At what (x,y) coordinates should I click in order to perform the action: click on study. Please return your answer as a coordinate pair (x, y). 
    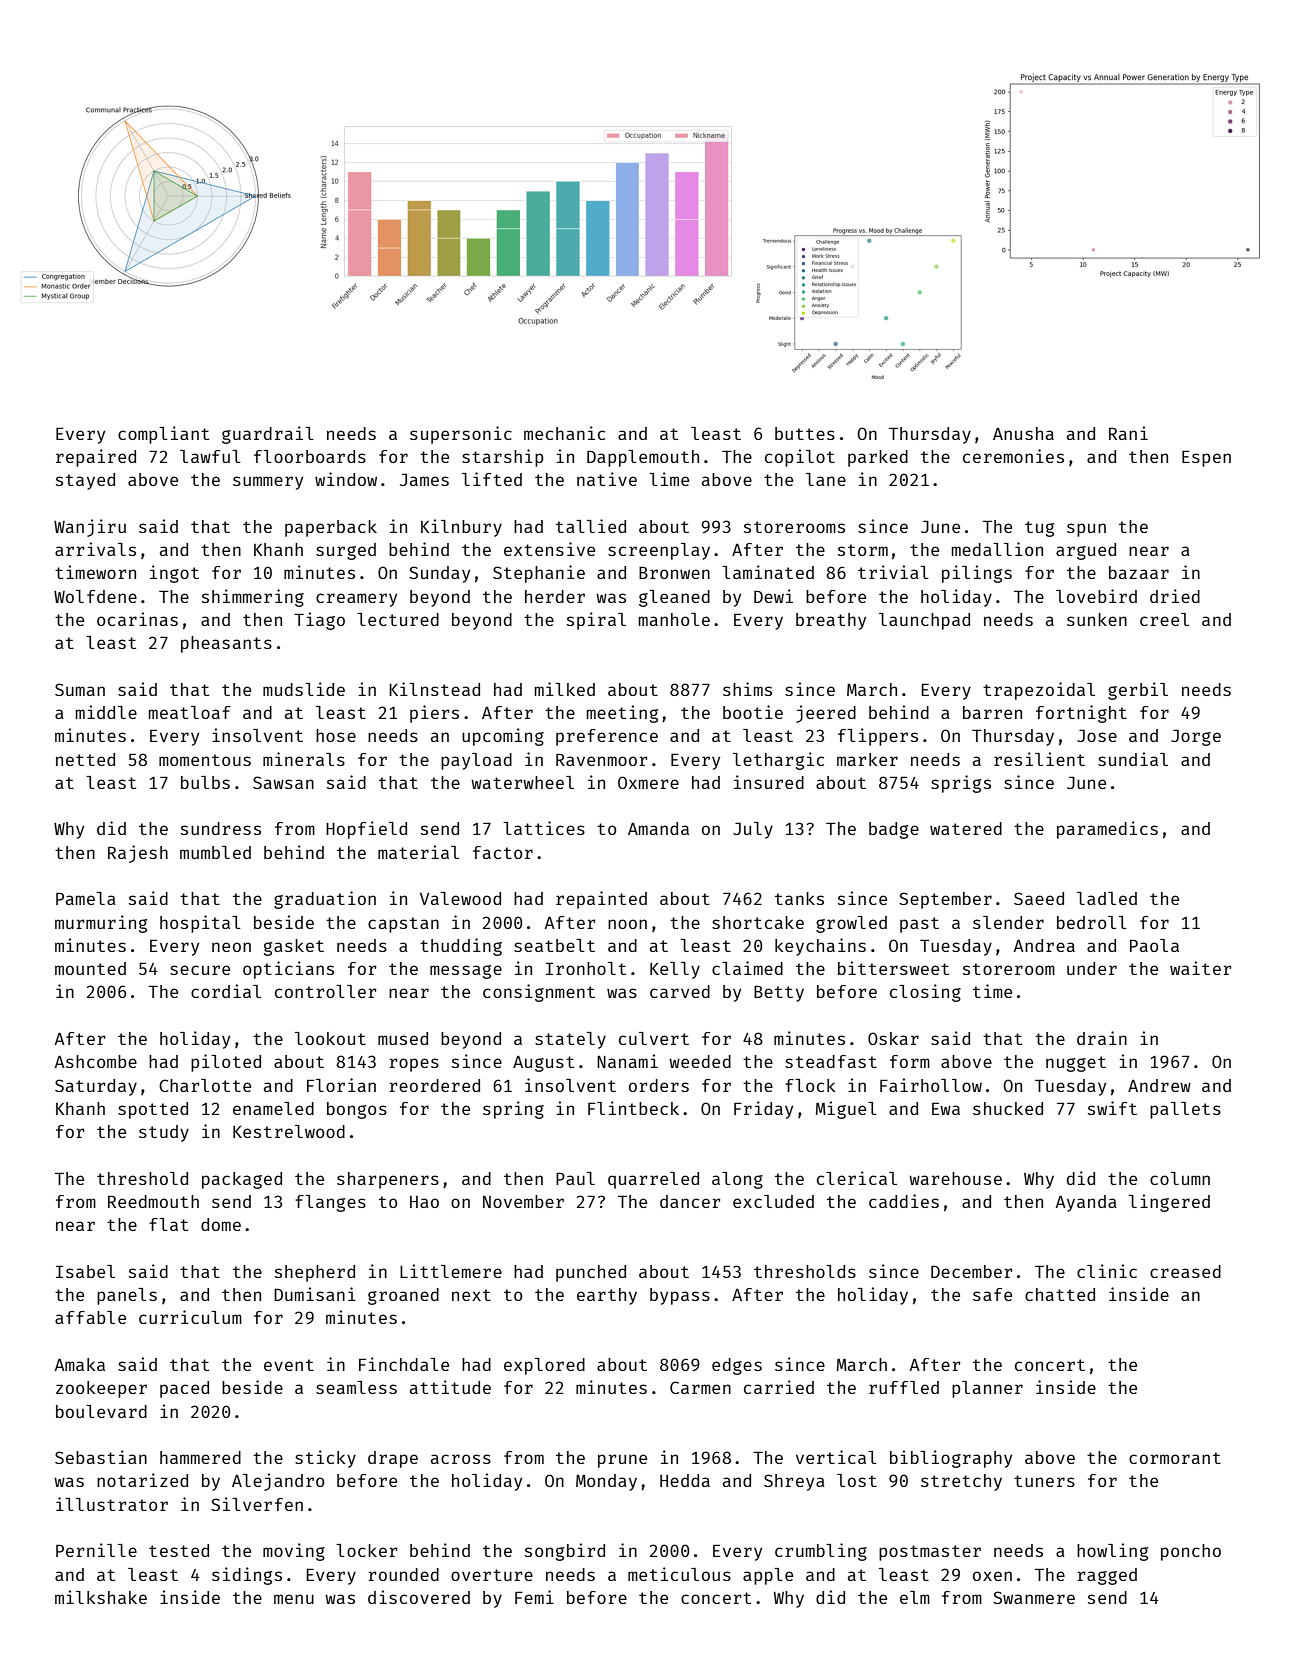
    Looking at the image, I should click on (164, 1133).
